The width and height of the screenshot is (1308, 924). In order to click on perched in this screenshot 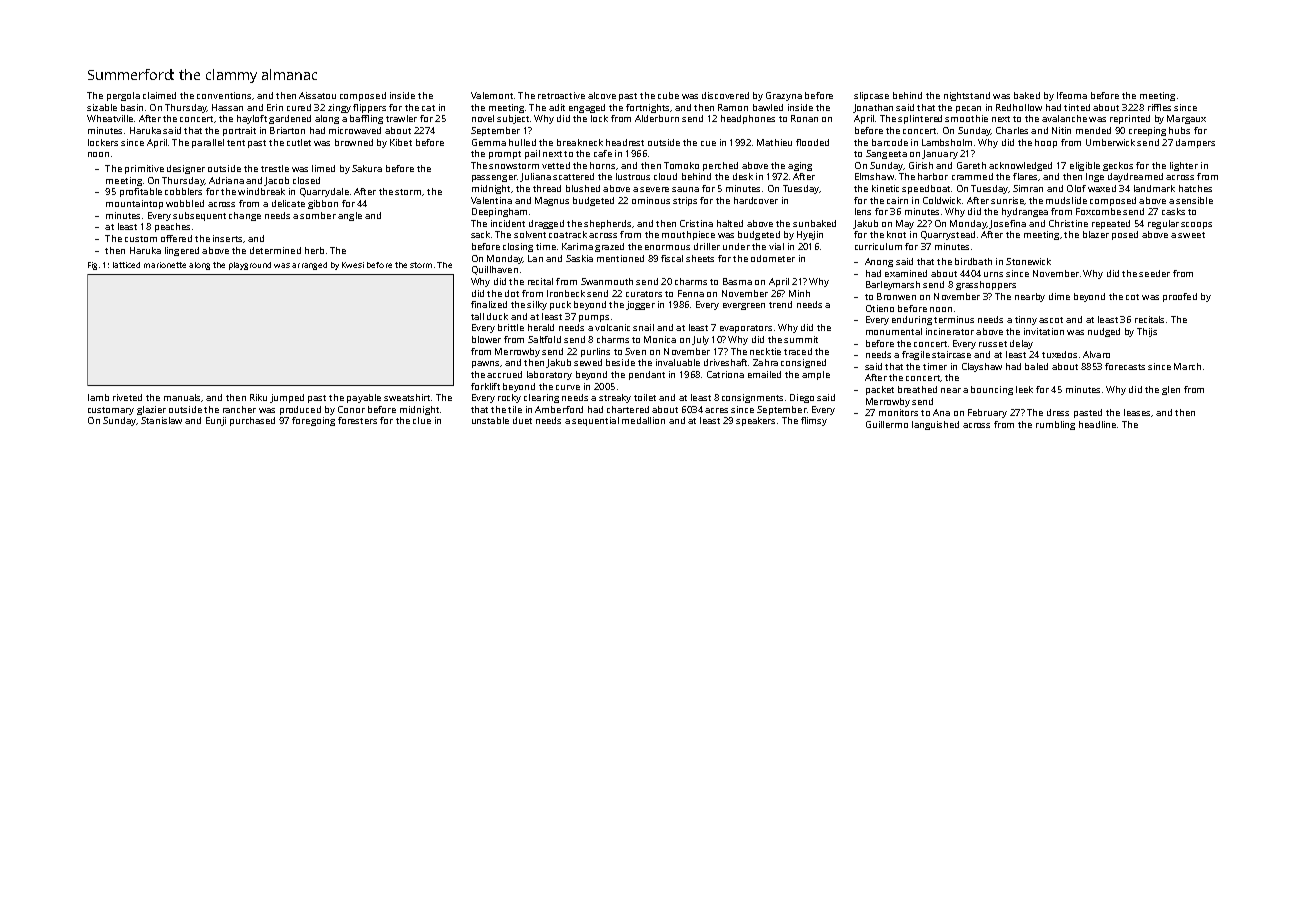, I will do `click(720, 166)`.
